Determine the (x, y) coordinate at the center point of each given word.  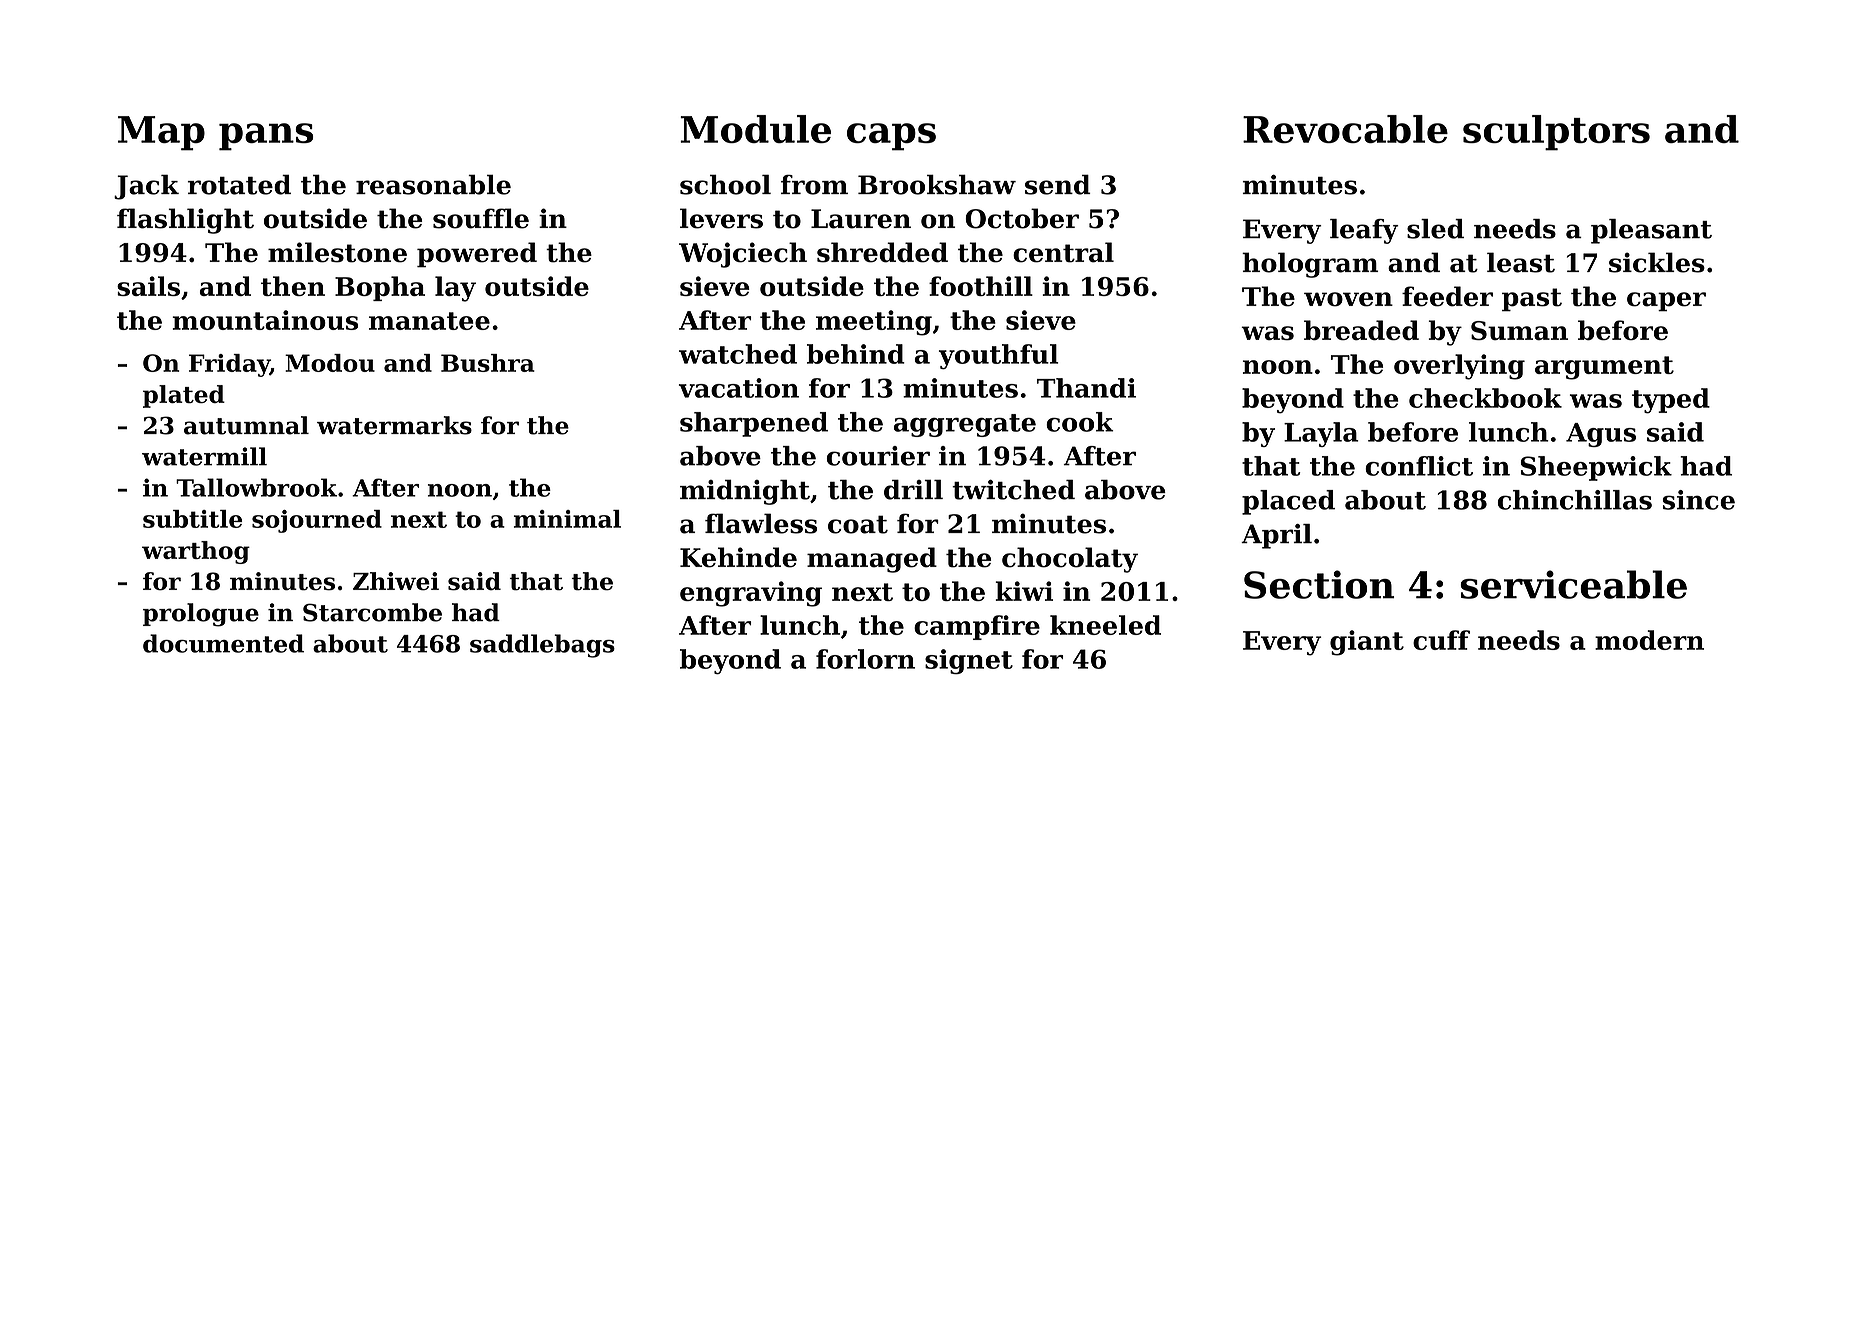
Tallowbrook (256, 487)
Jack (146, 187)
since (1699, 500)
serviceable (1574, 584)
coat (858, 524)
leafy (1364, 231)
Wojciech (743, 255)
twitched (1013, 489)
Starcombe (372, 612)
